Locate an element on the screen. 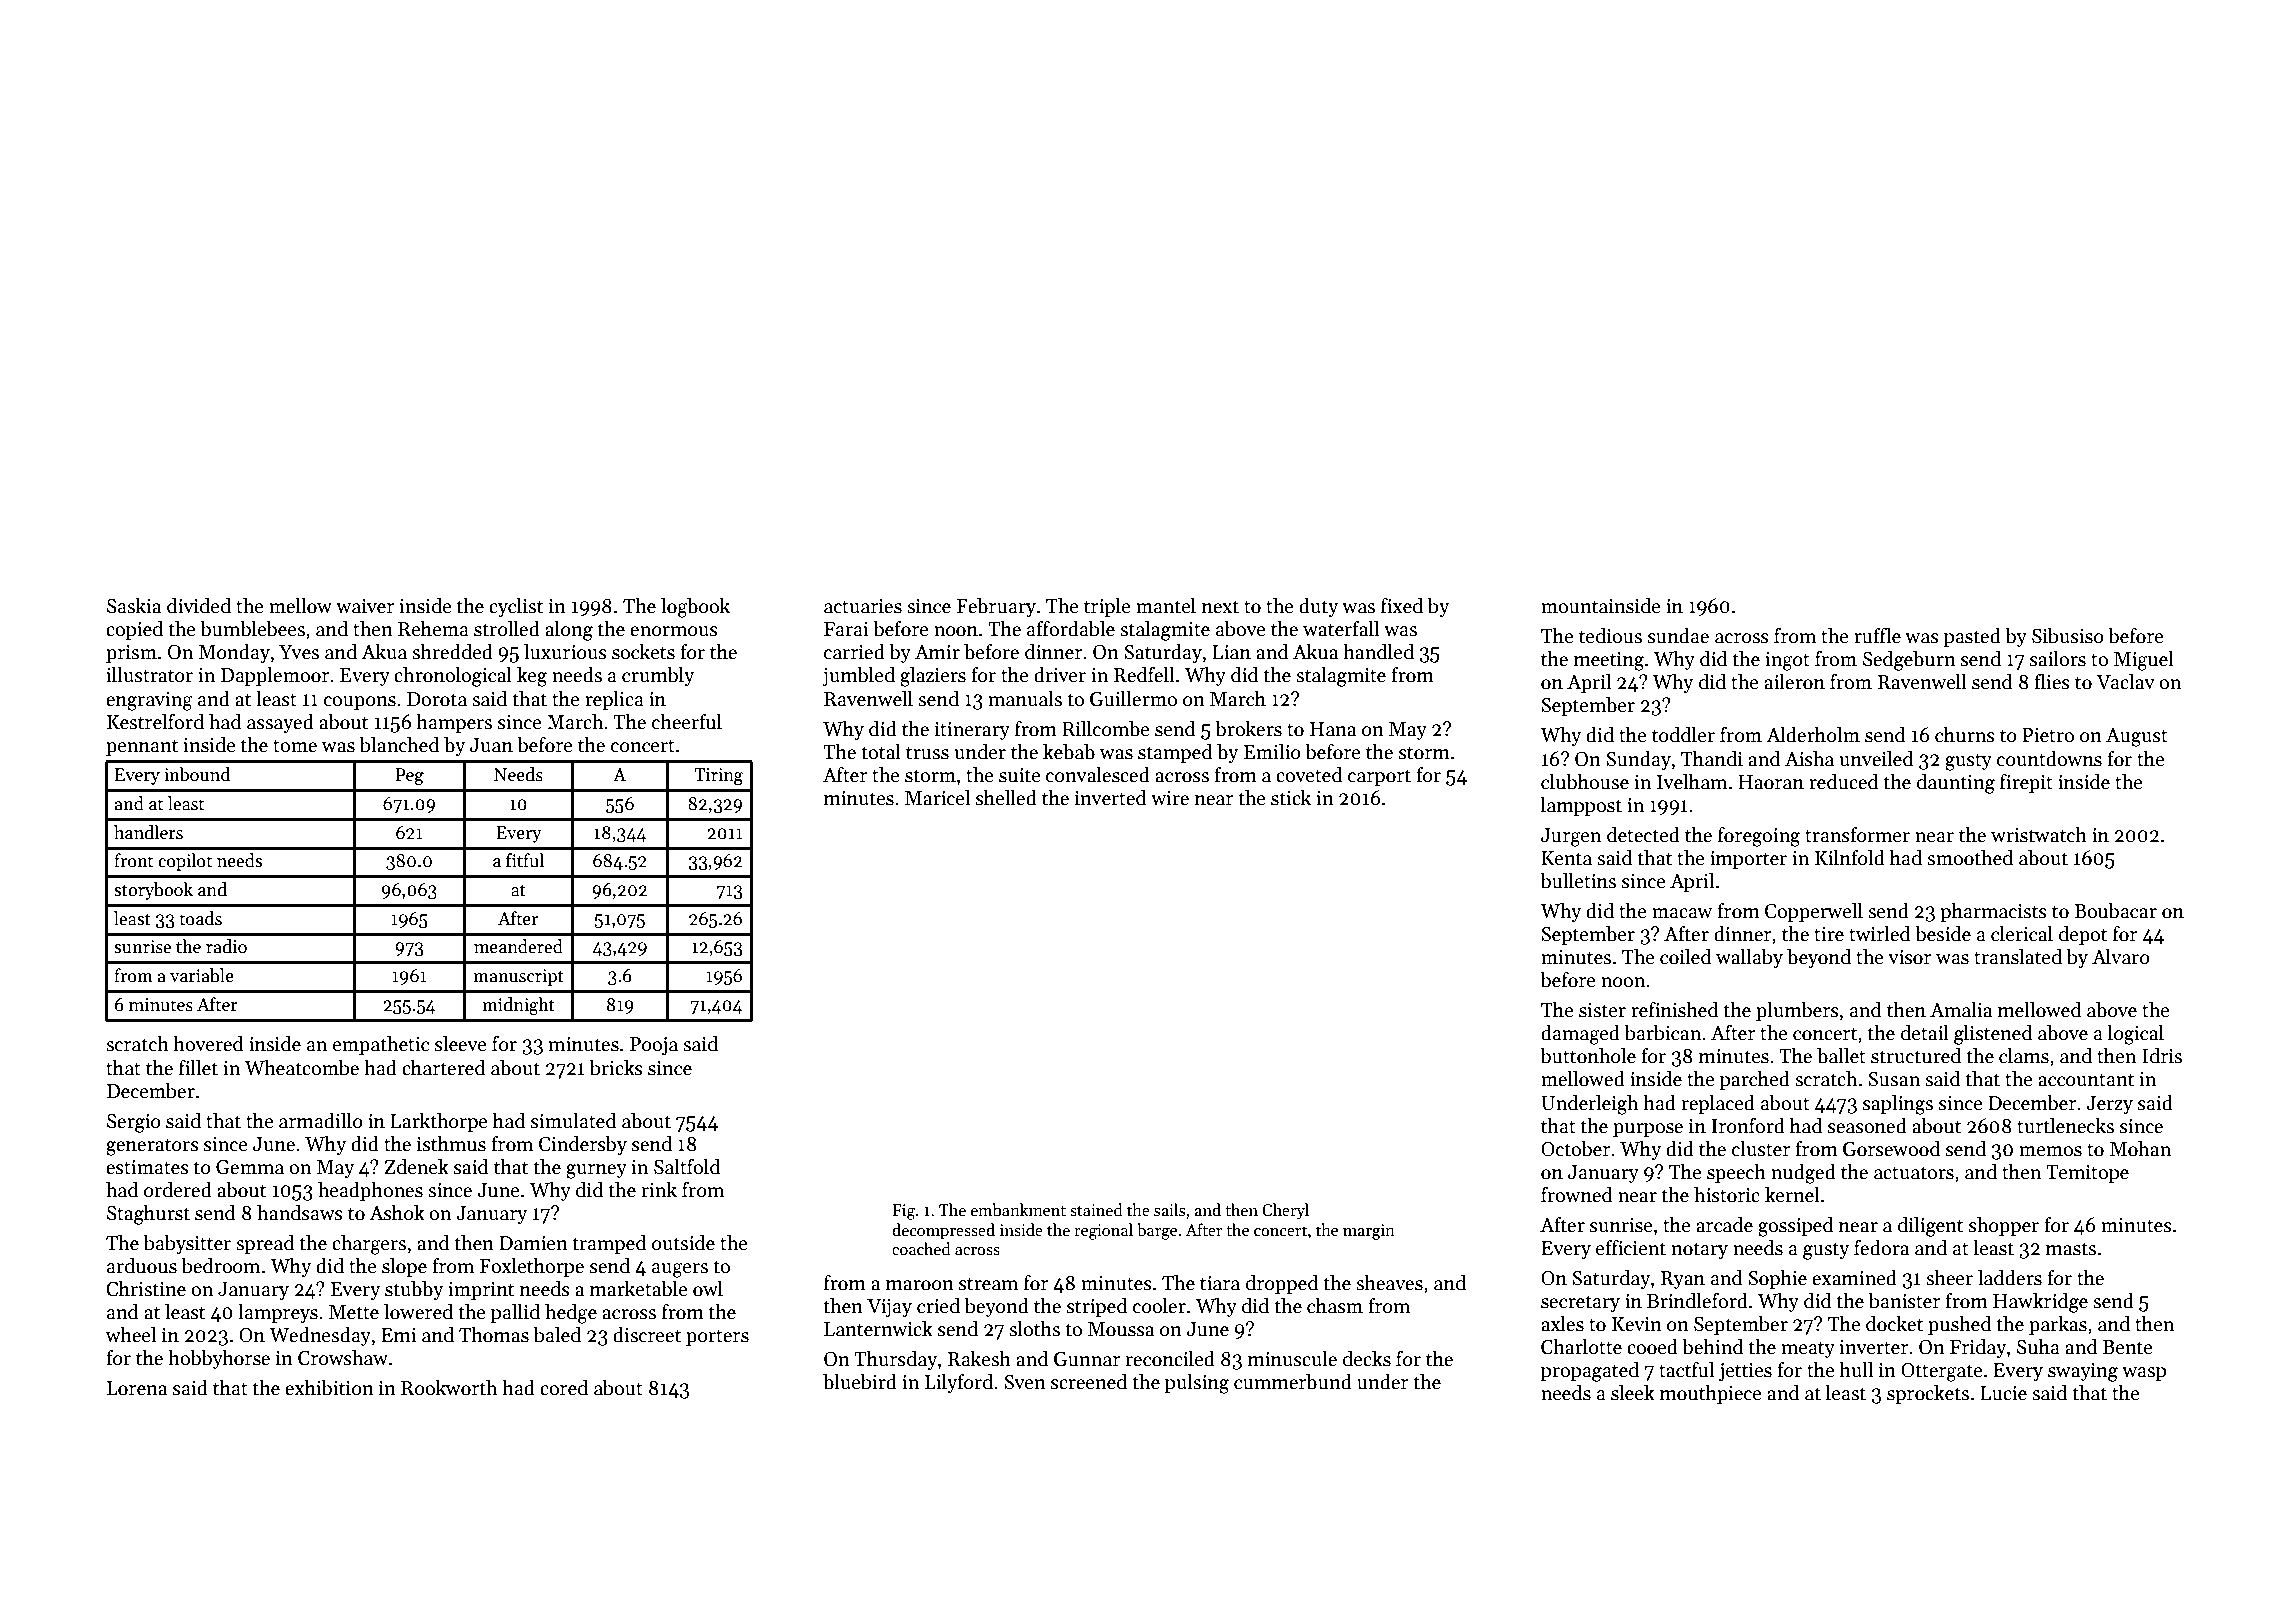 The width and height of the screenshot is (2292, 1620). fitful is located at coordinates (525, 860).
